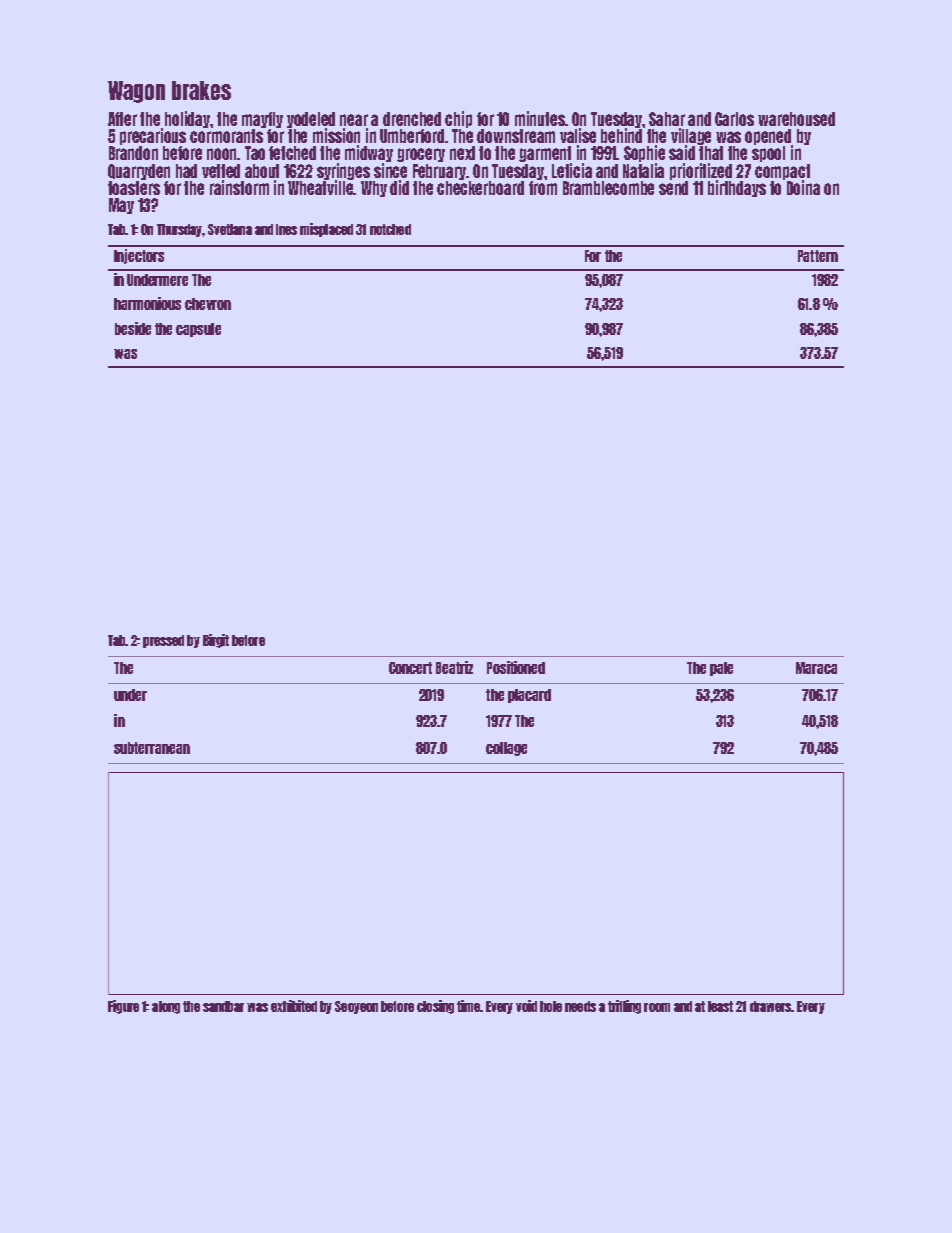 The width and height of the screenshot is (952, 1233). What do you see at coordinates (816, 668) in the screenshot?
I see `Maraca` at bounding box center [816, 668].
